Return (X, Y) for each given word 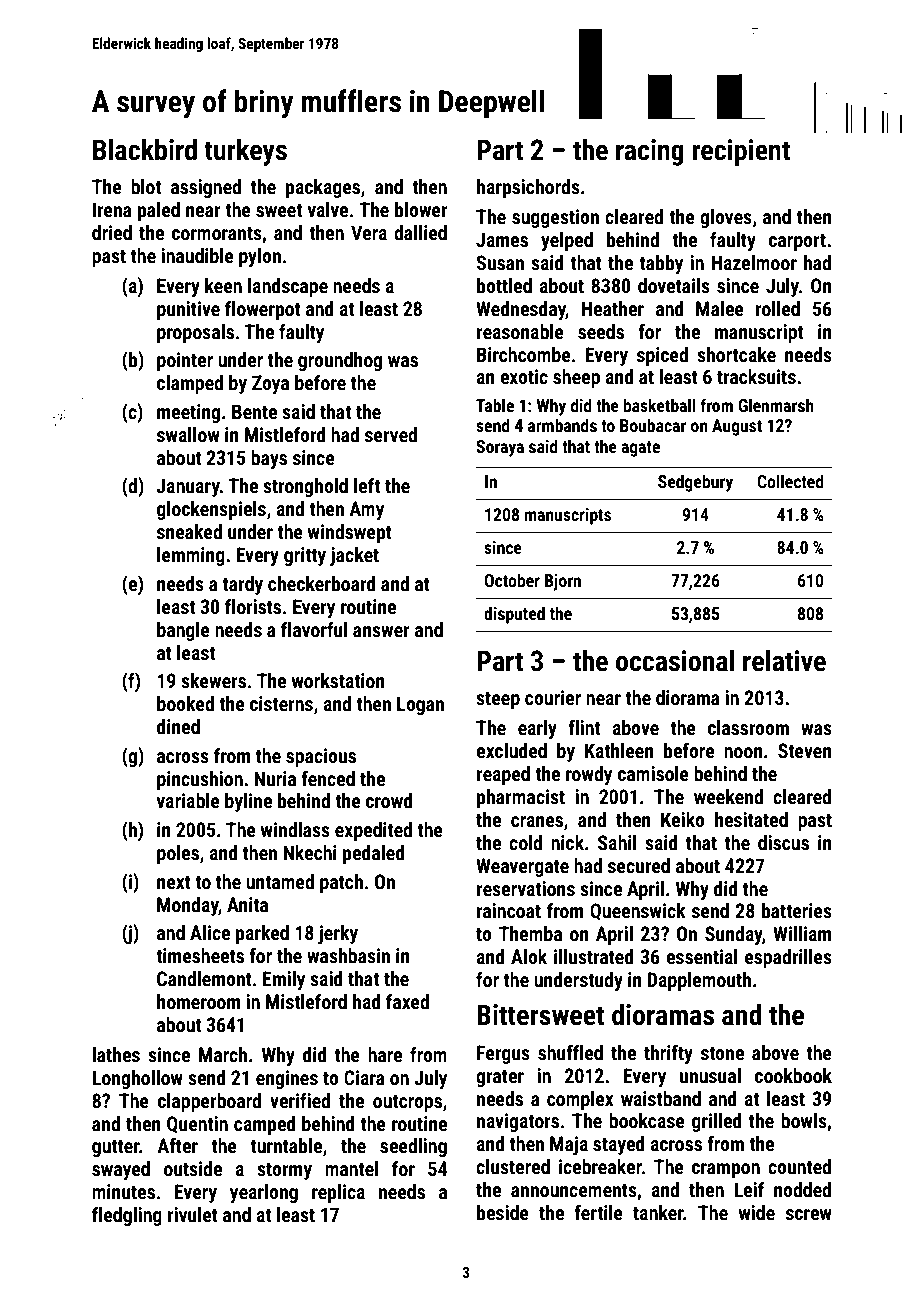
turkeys (245, 152)
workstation (338, 680)
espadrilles (788, 958)
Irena (112, 209)
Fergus (503, 1054)
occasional (675, 661)
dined (178, 726)
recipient (741, 152)
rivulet (193, 1214)
